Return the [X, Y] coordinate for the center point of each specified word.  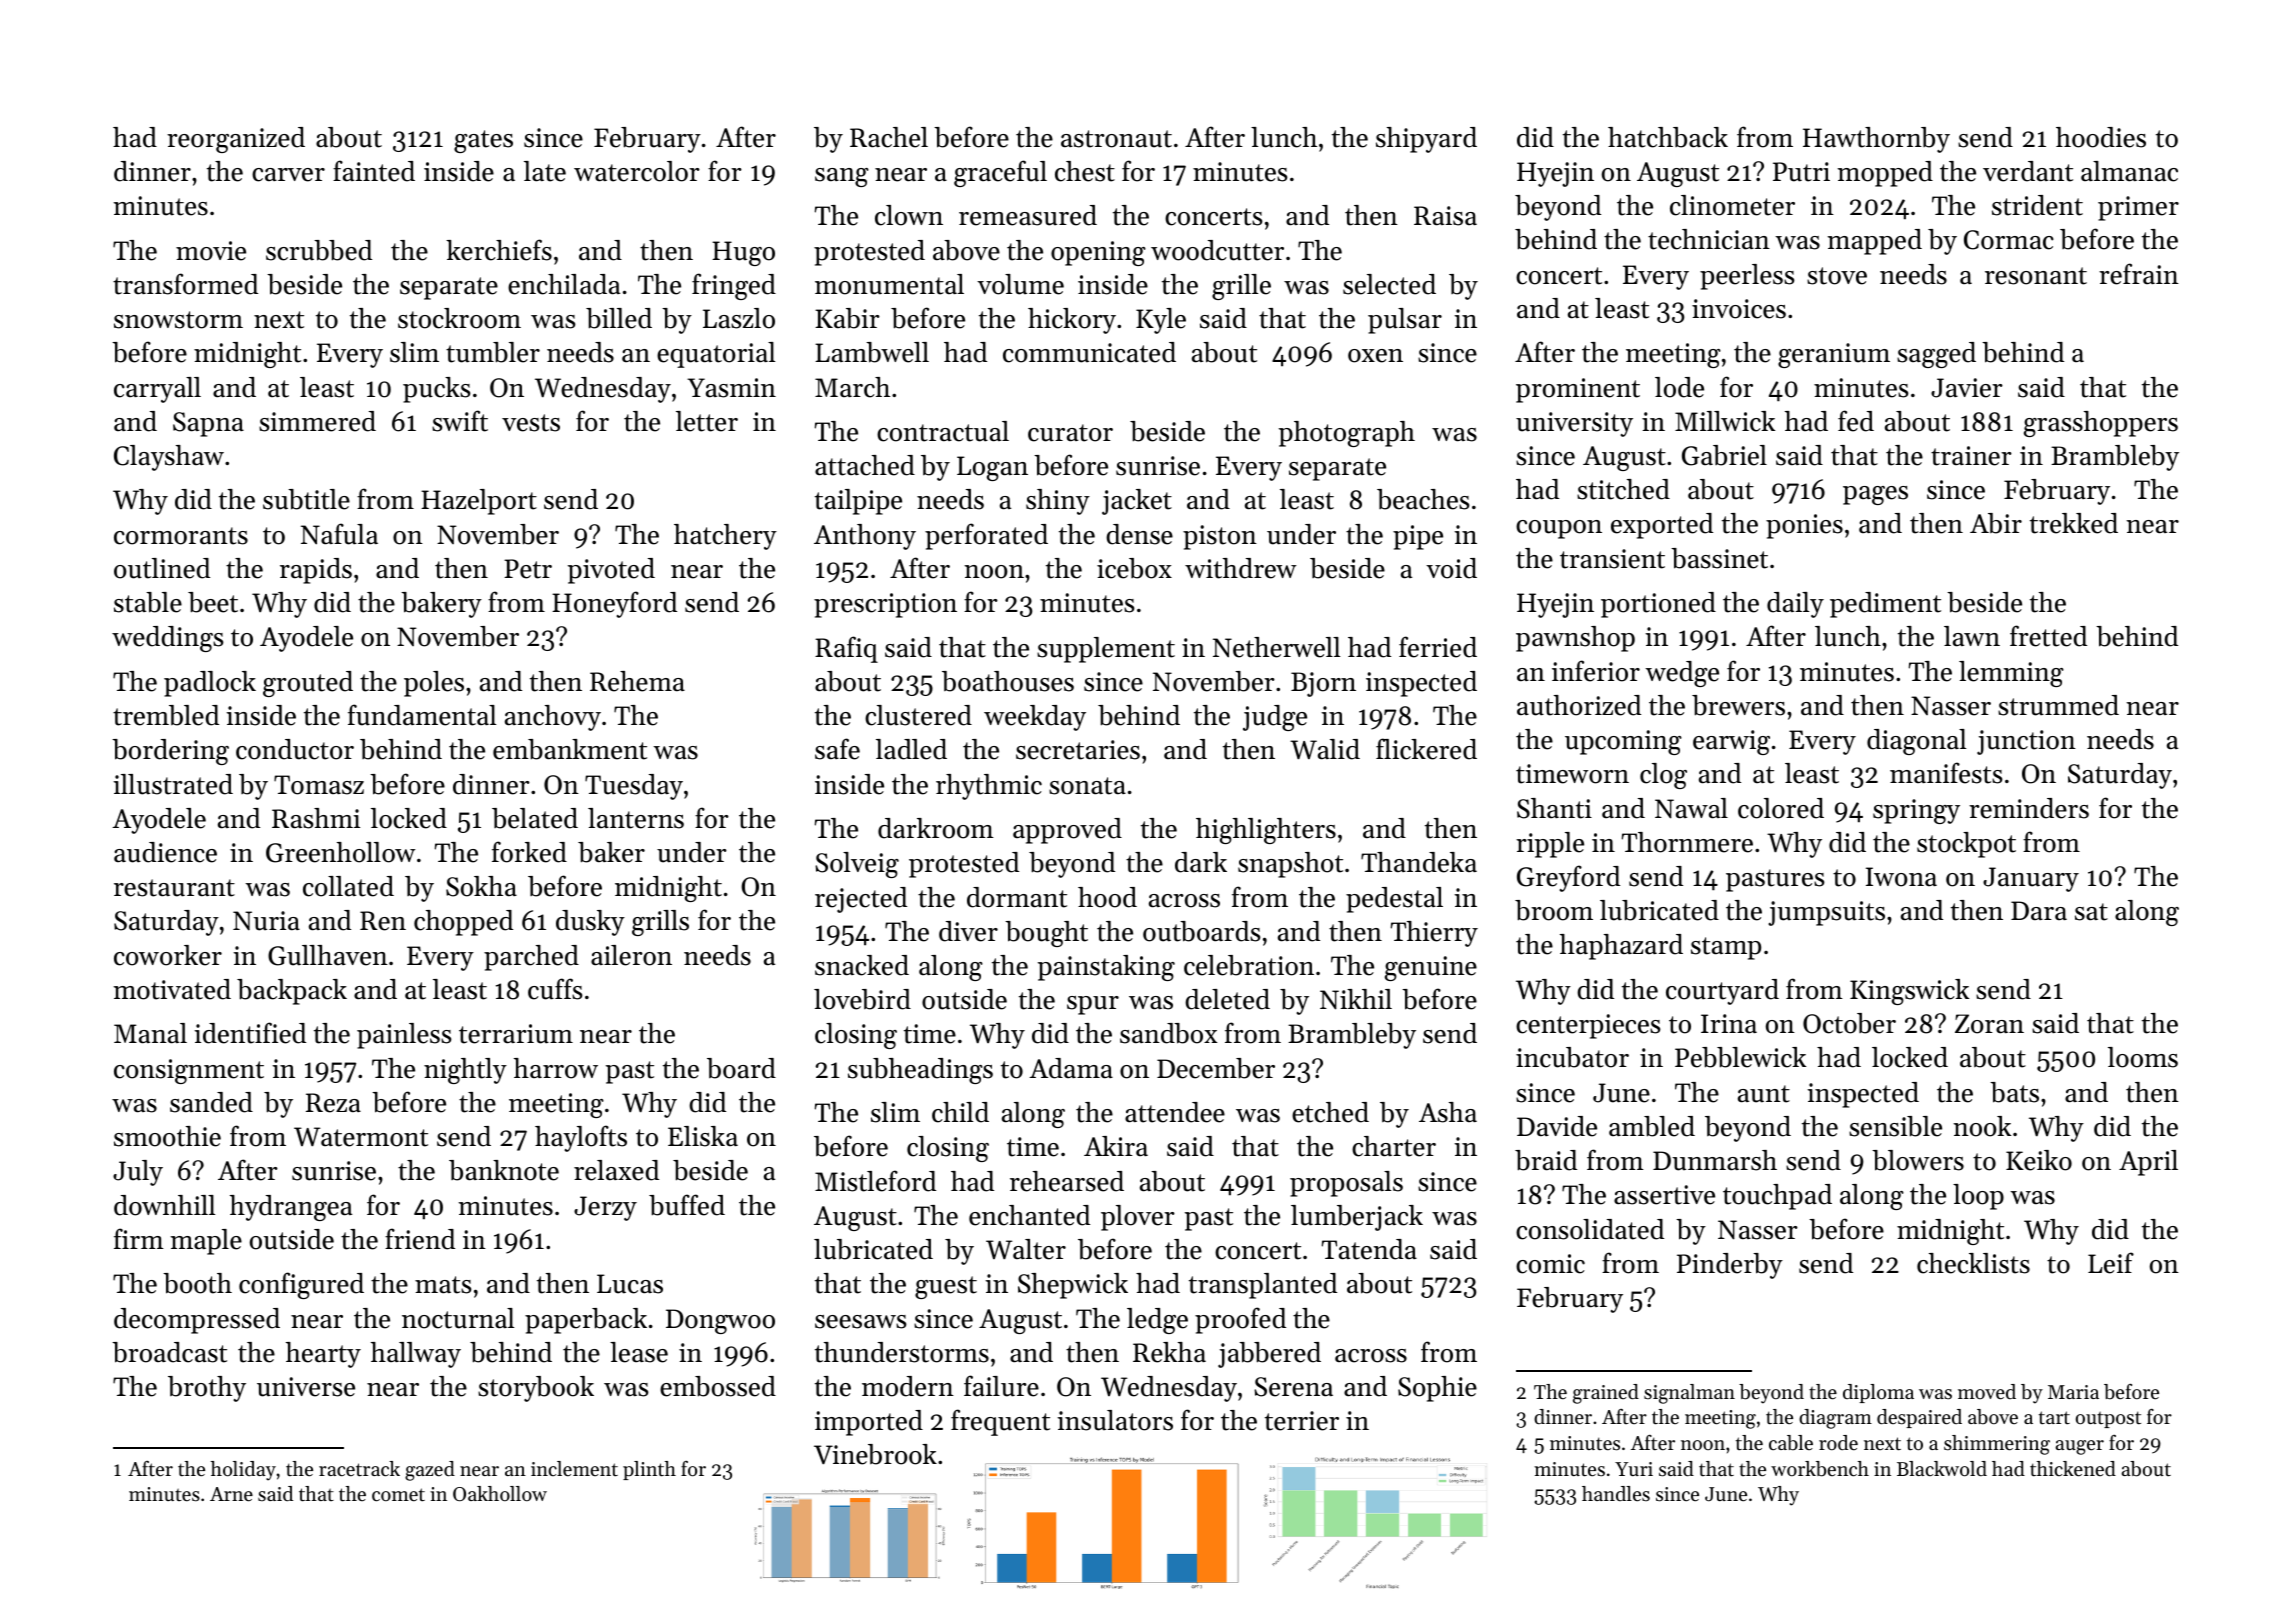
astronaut [1116, 139]
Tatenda [1369, 1249]
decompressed [197, 1321]
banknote [504, 1170]
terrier [1302, 1421]
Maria [2073, 1392]
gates [483, 141]
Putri [1801, 172]
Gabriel [1724, 455]
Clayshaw [169, 458]
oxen [1375, 356]
